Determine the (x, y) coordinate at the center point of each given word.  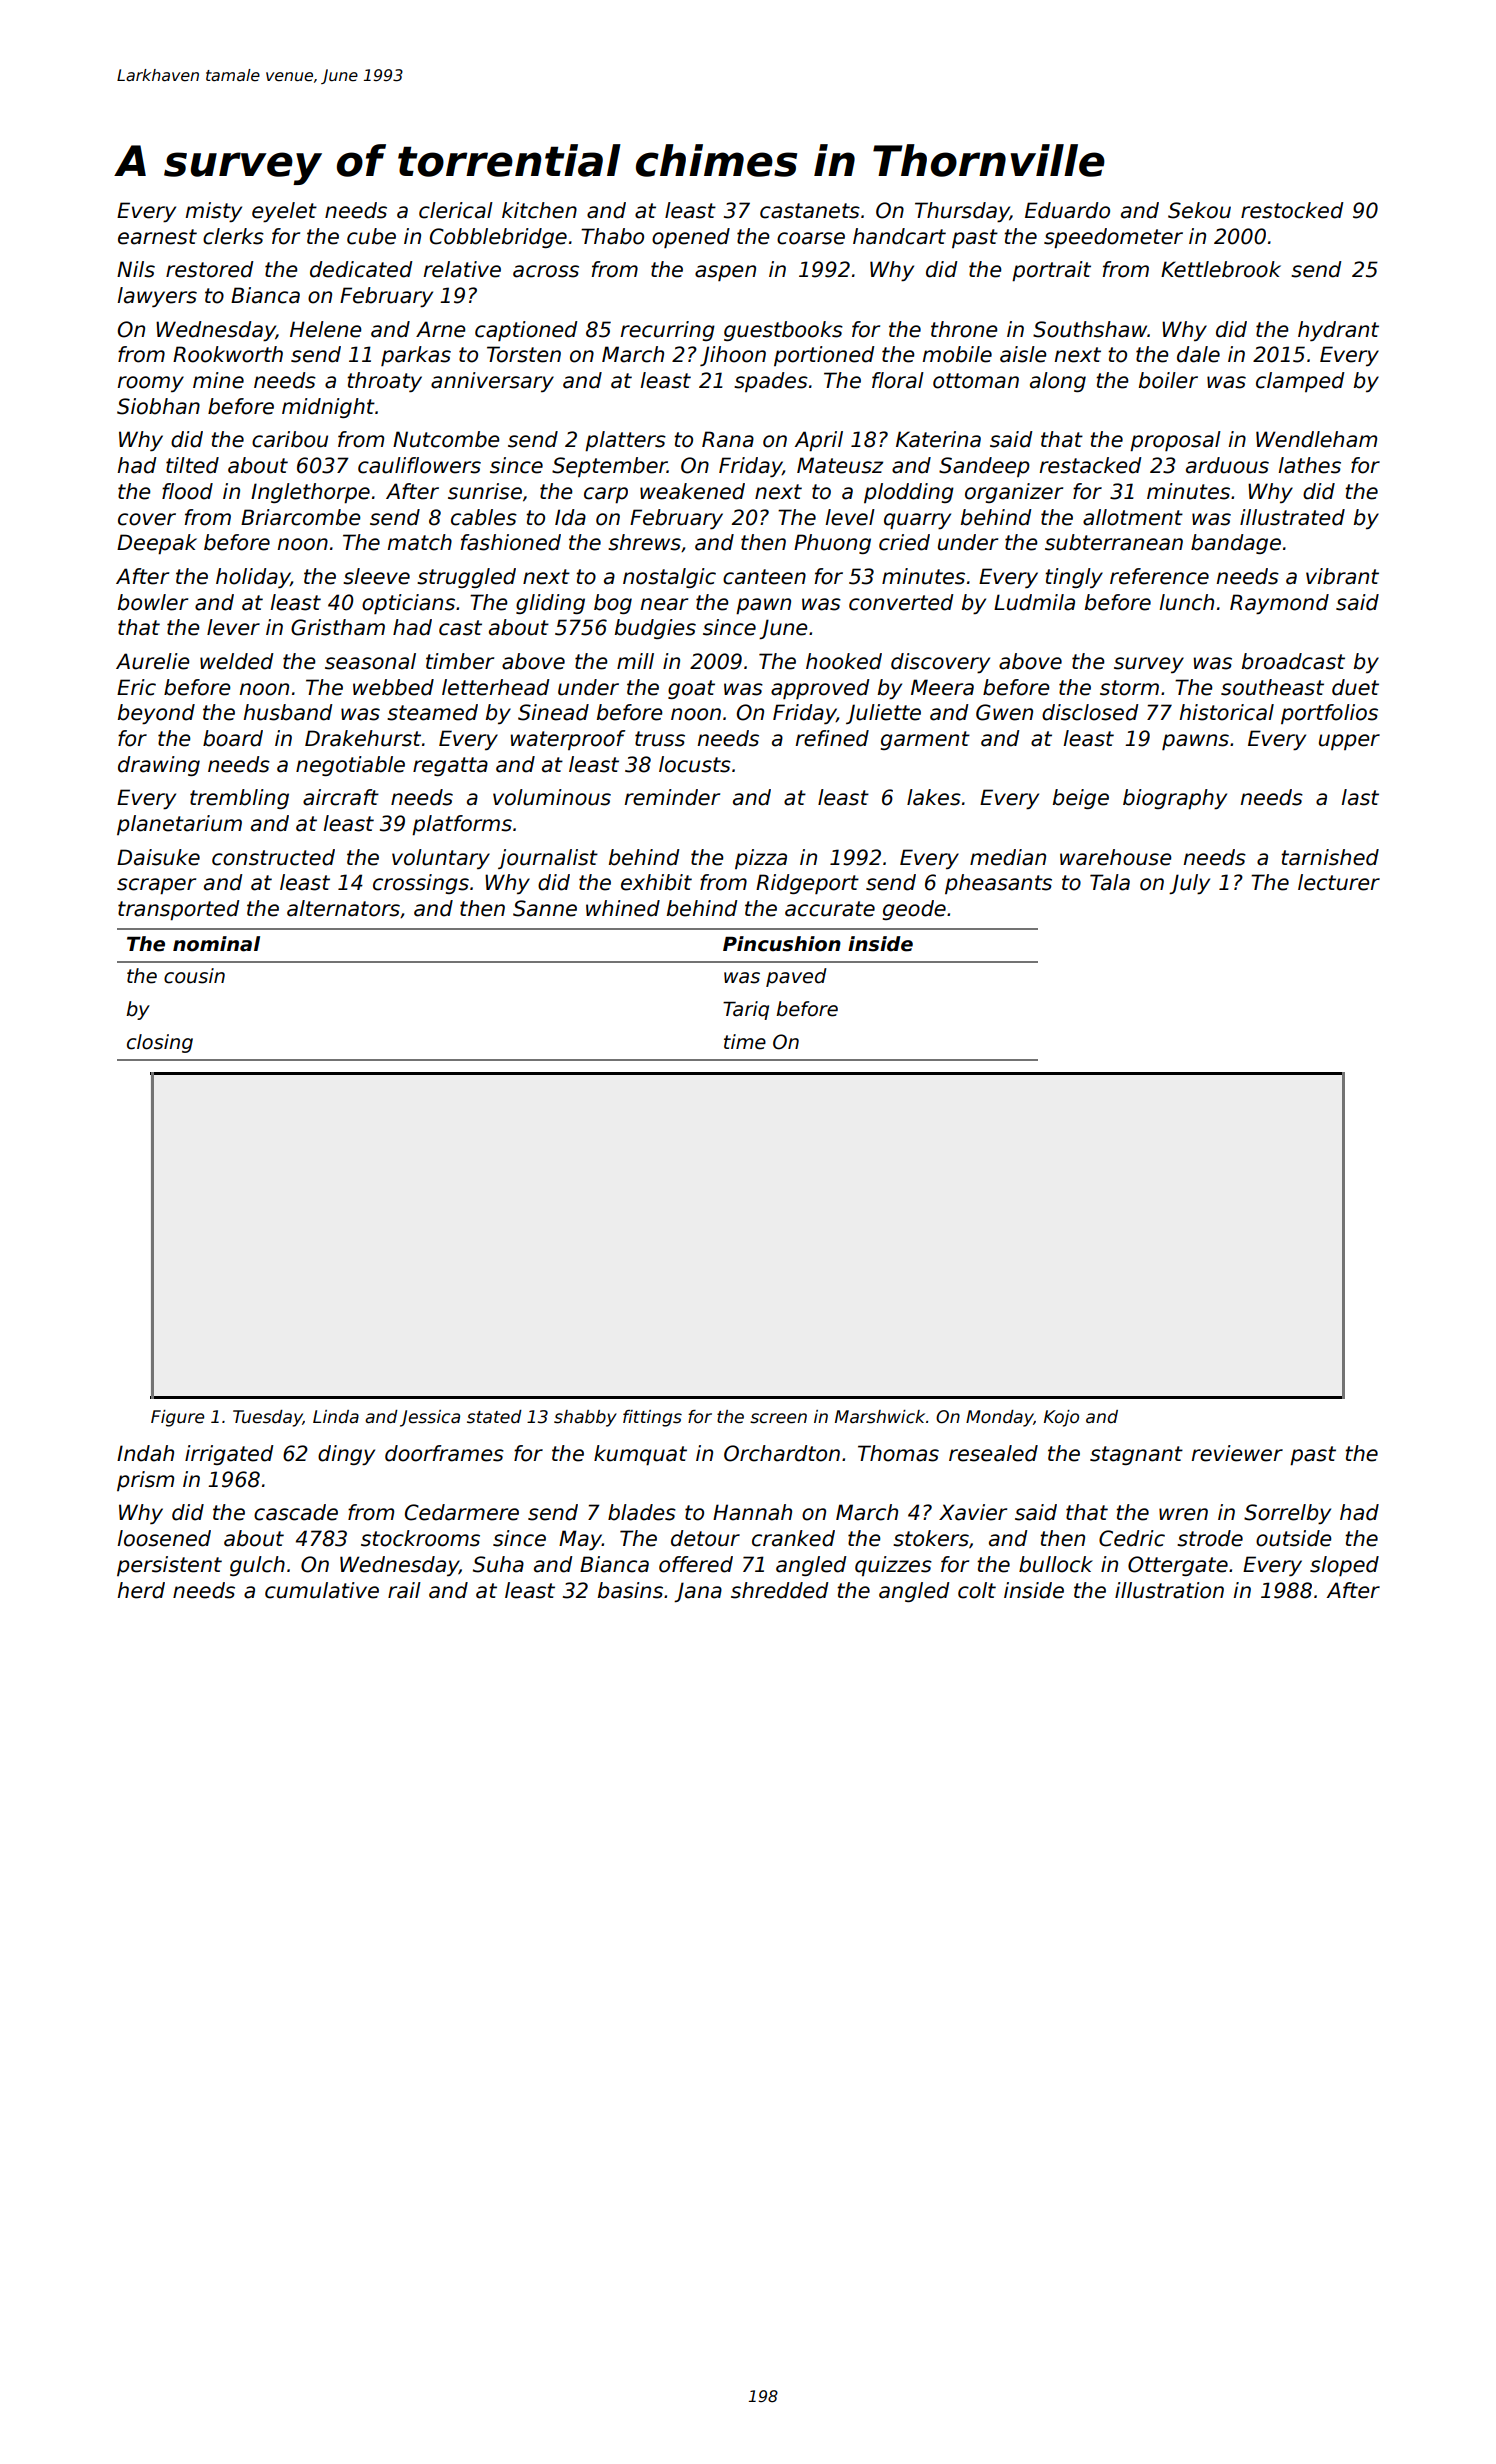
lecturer (1339, 882)
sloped (1344, 1566)
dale (1198, 354)
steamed (432, 712)
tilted (192, 465)
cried (904, 542)
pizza (761, 859)
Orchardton (782, 1453)
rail (404, 1590)
